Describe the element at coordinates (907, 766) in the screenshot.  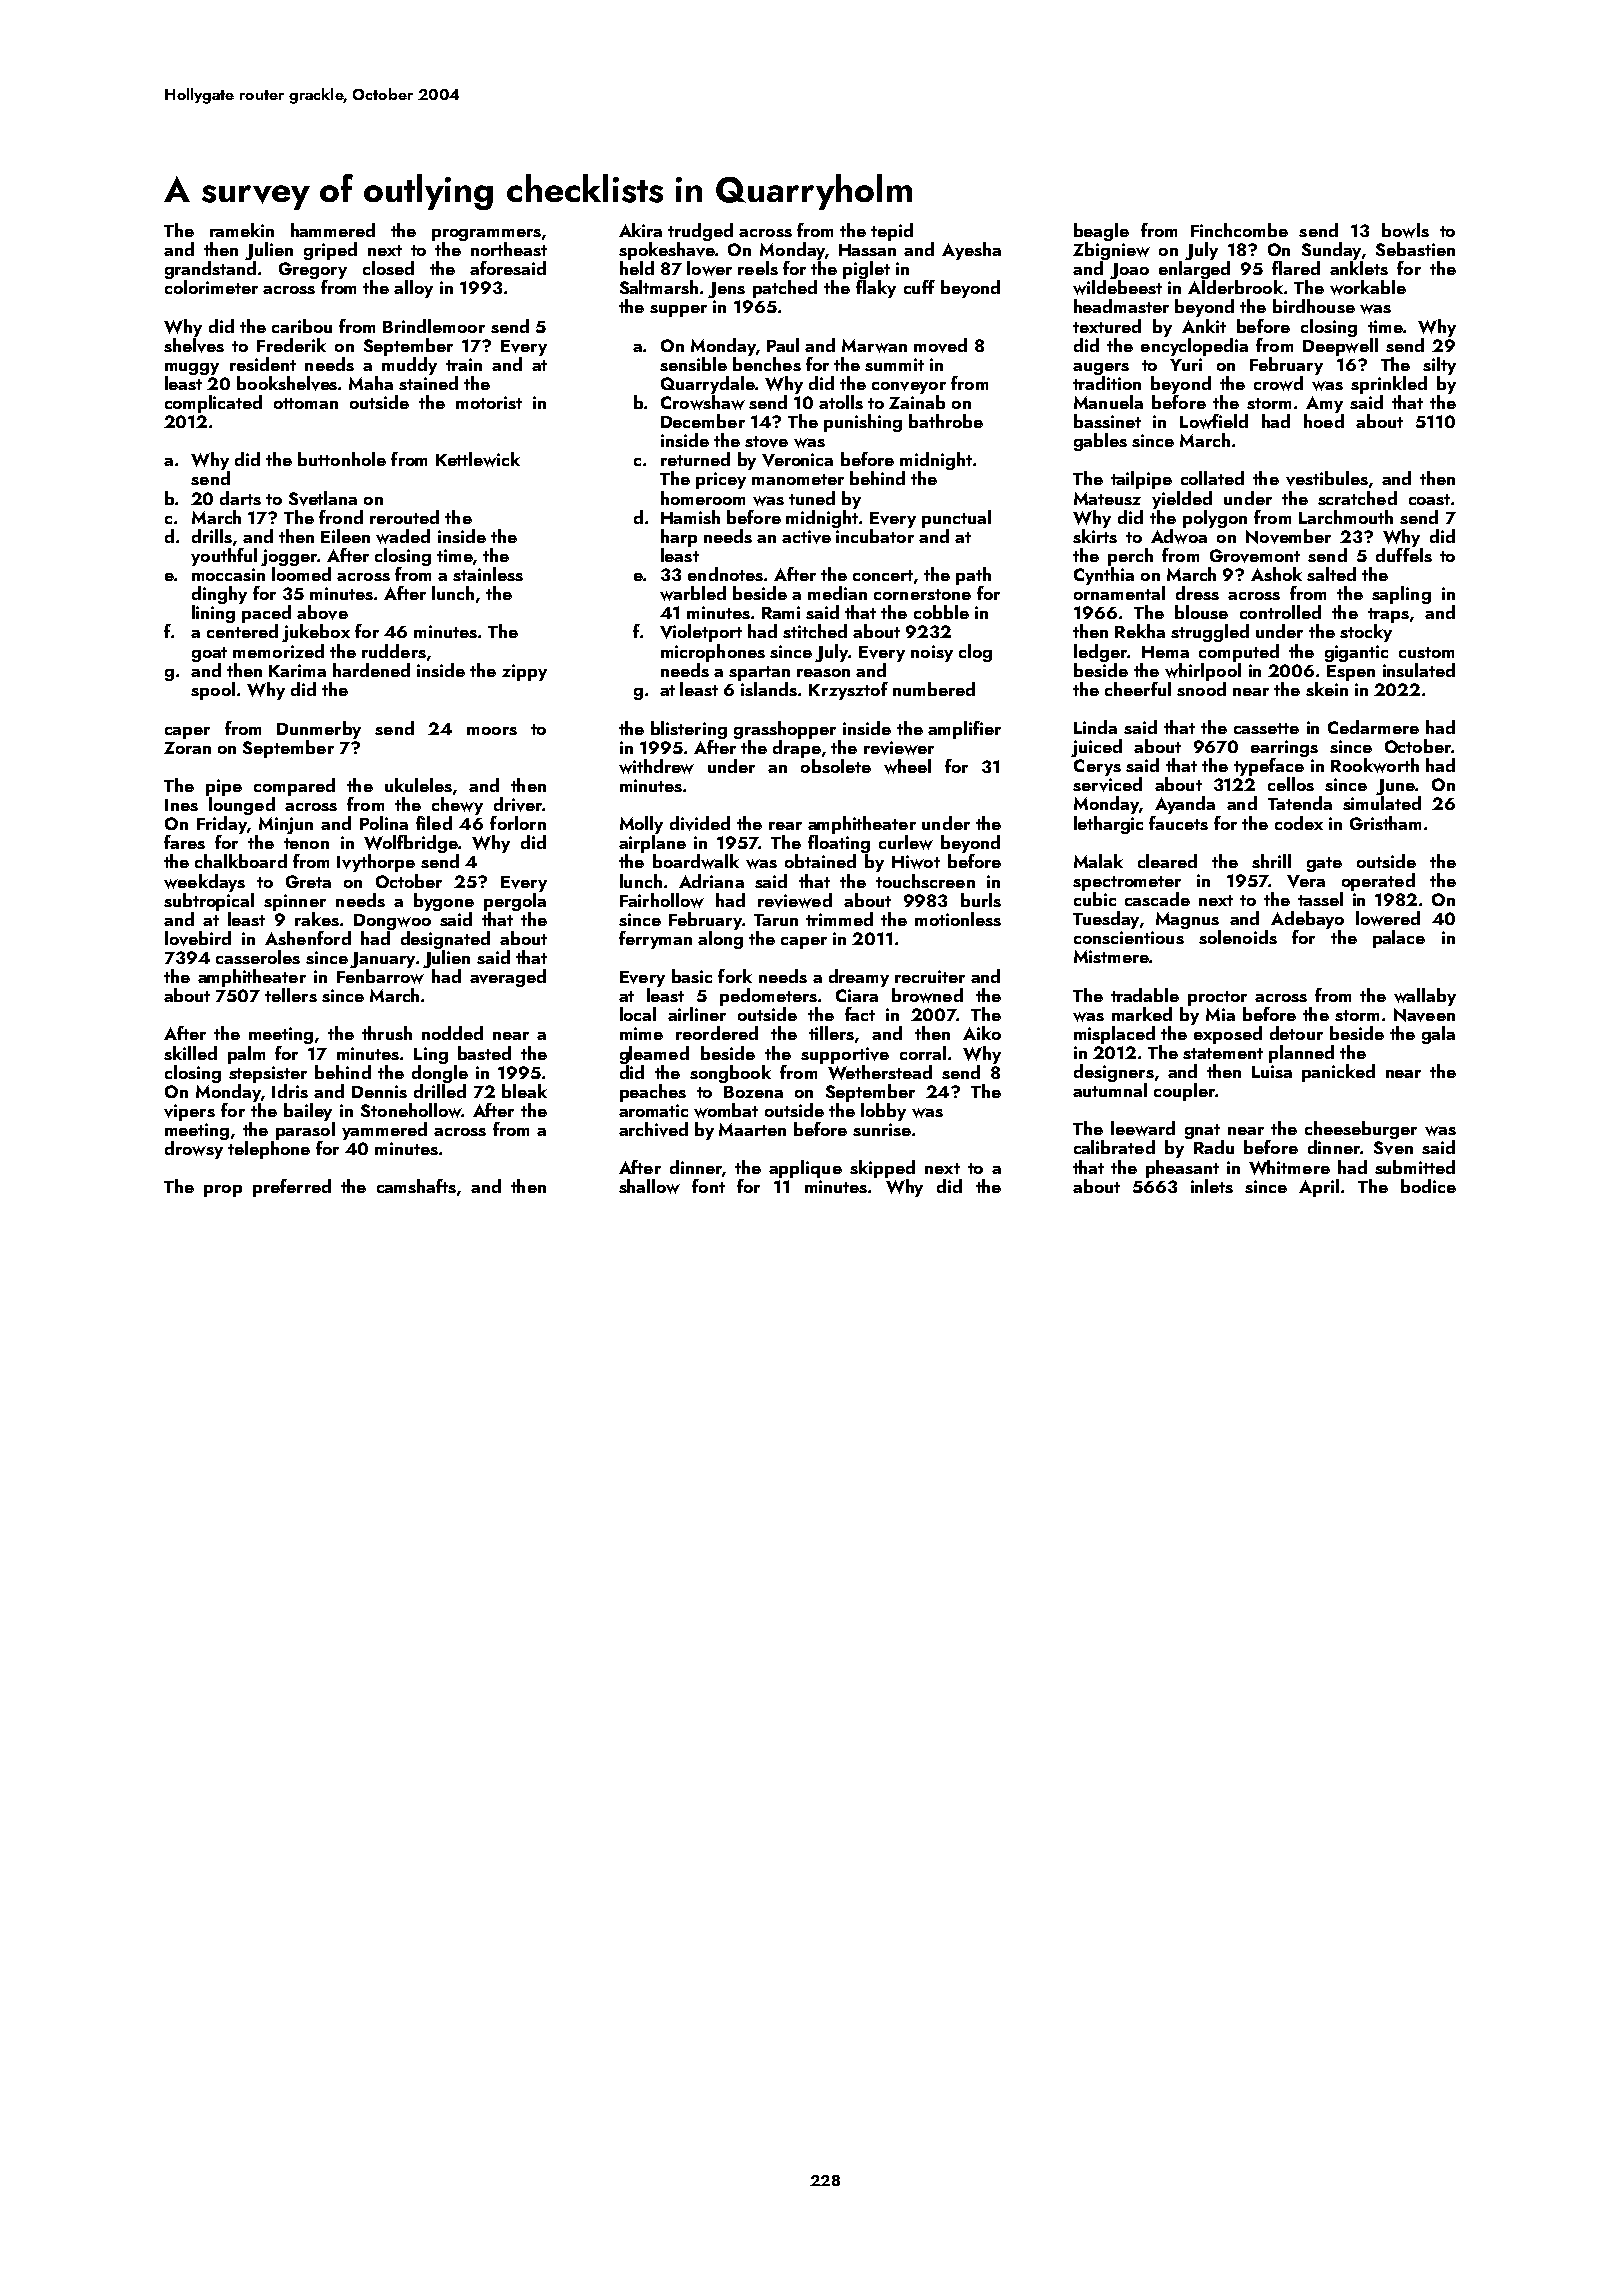
I see `wheel` at that location.
